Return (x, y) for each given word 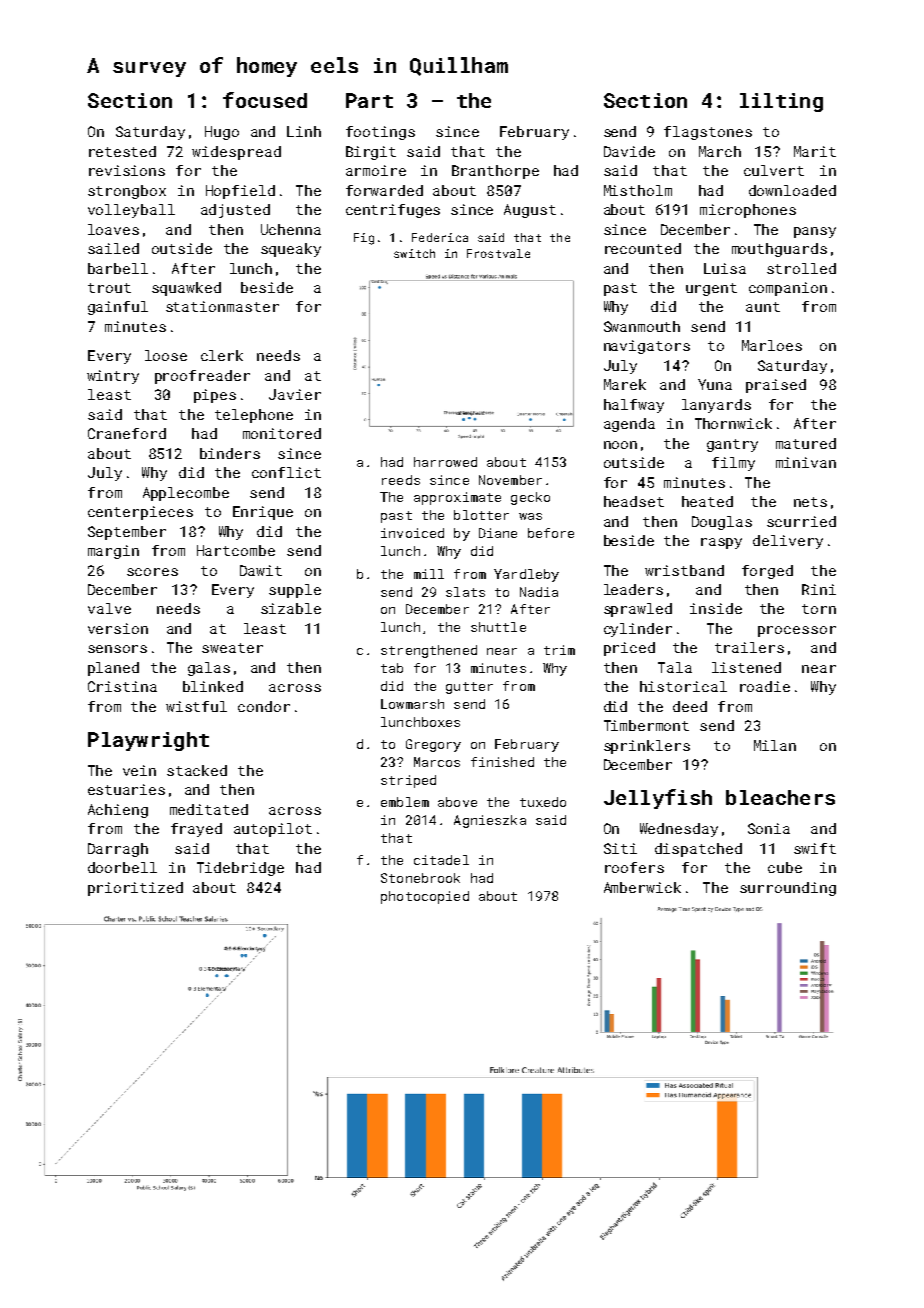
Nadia (539, 592)
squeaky (291, 250)
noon (620, 445)
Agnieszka (490, 821)
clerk (222, 355)
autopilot (273, 830)
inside (716, 608)
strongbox (127, 192)
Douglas (722, 523)
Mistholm (638, 190)
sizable (291, 608)
